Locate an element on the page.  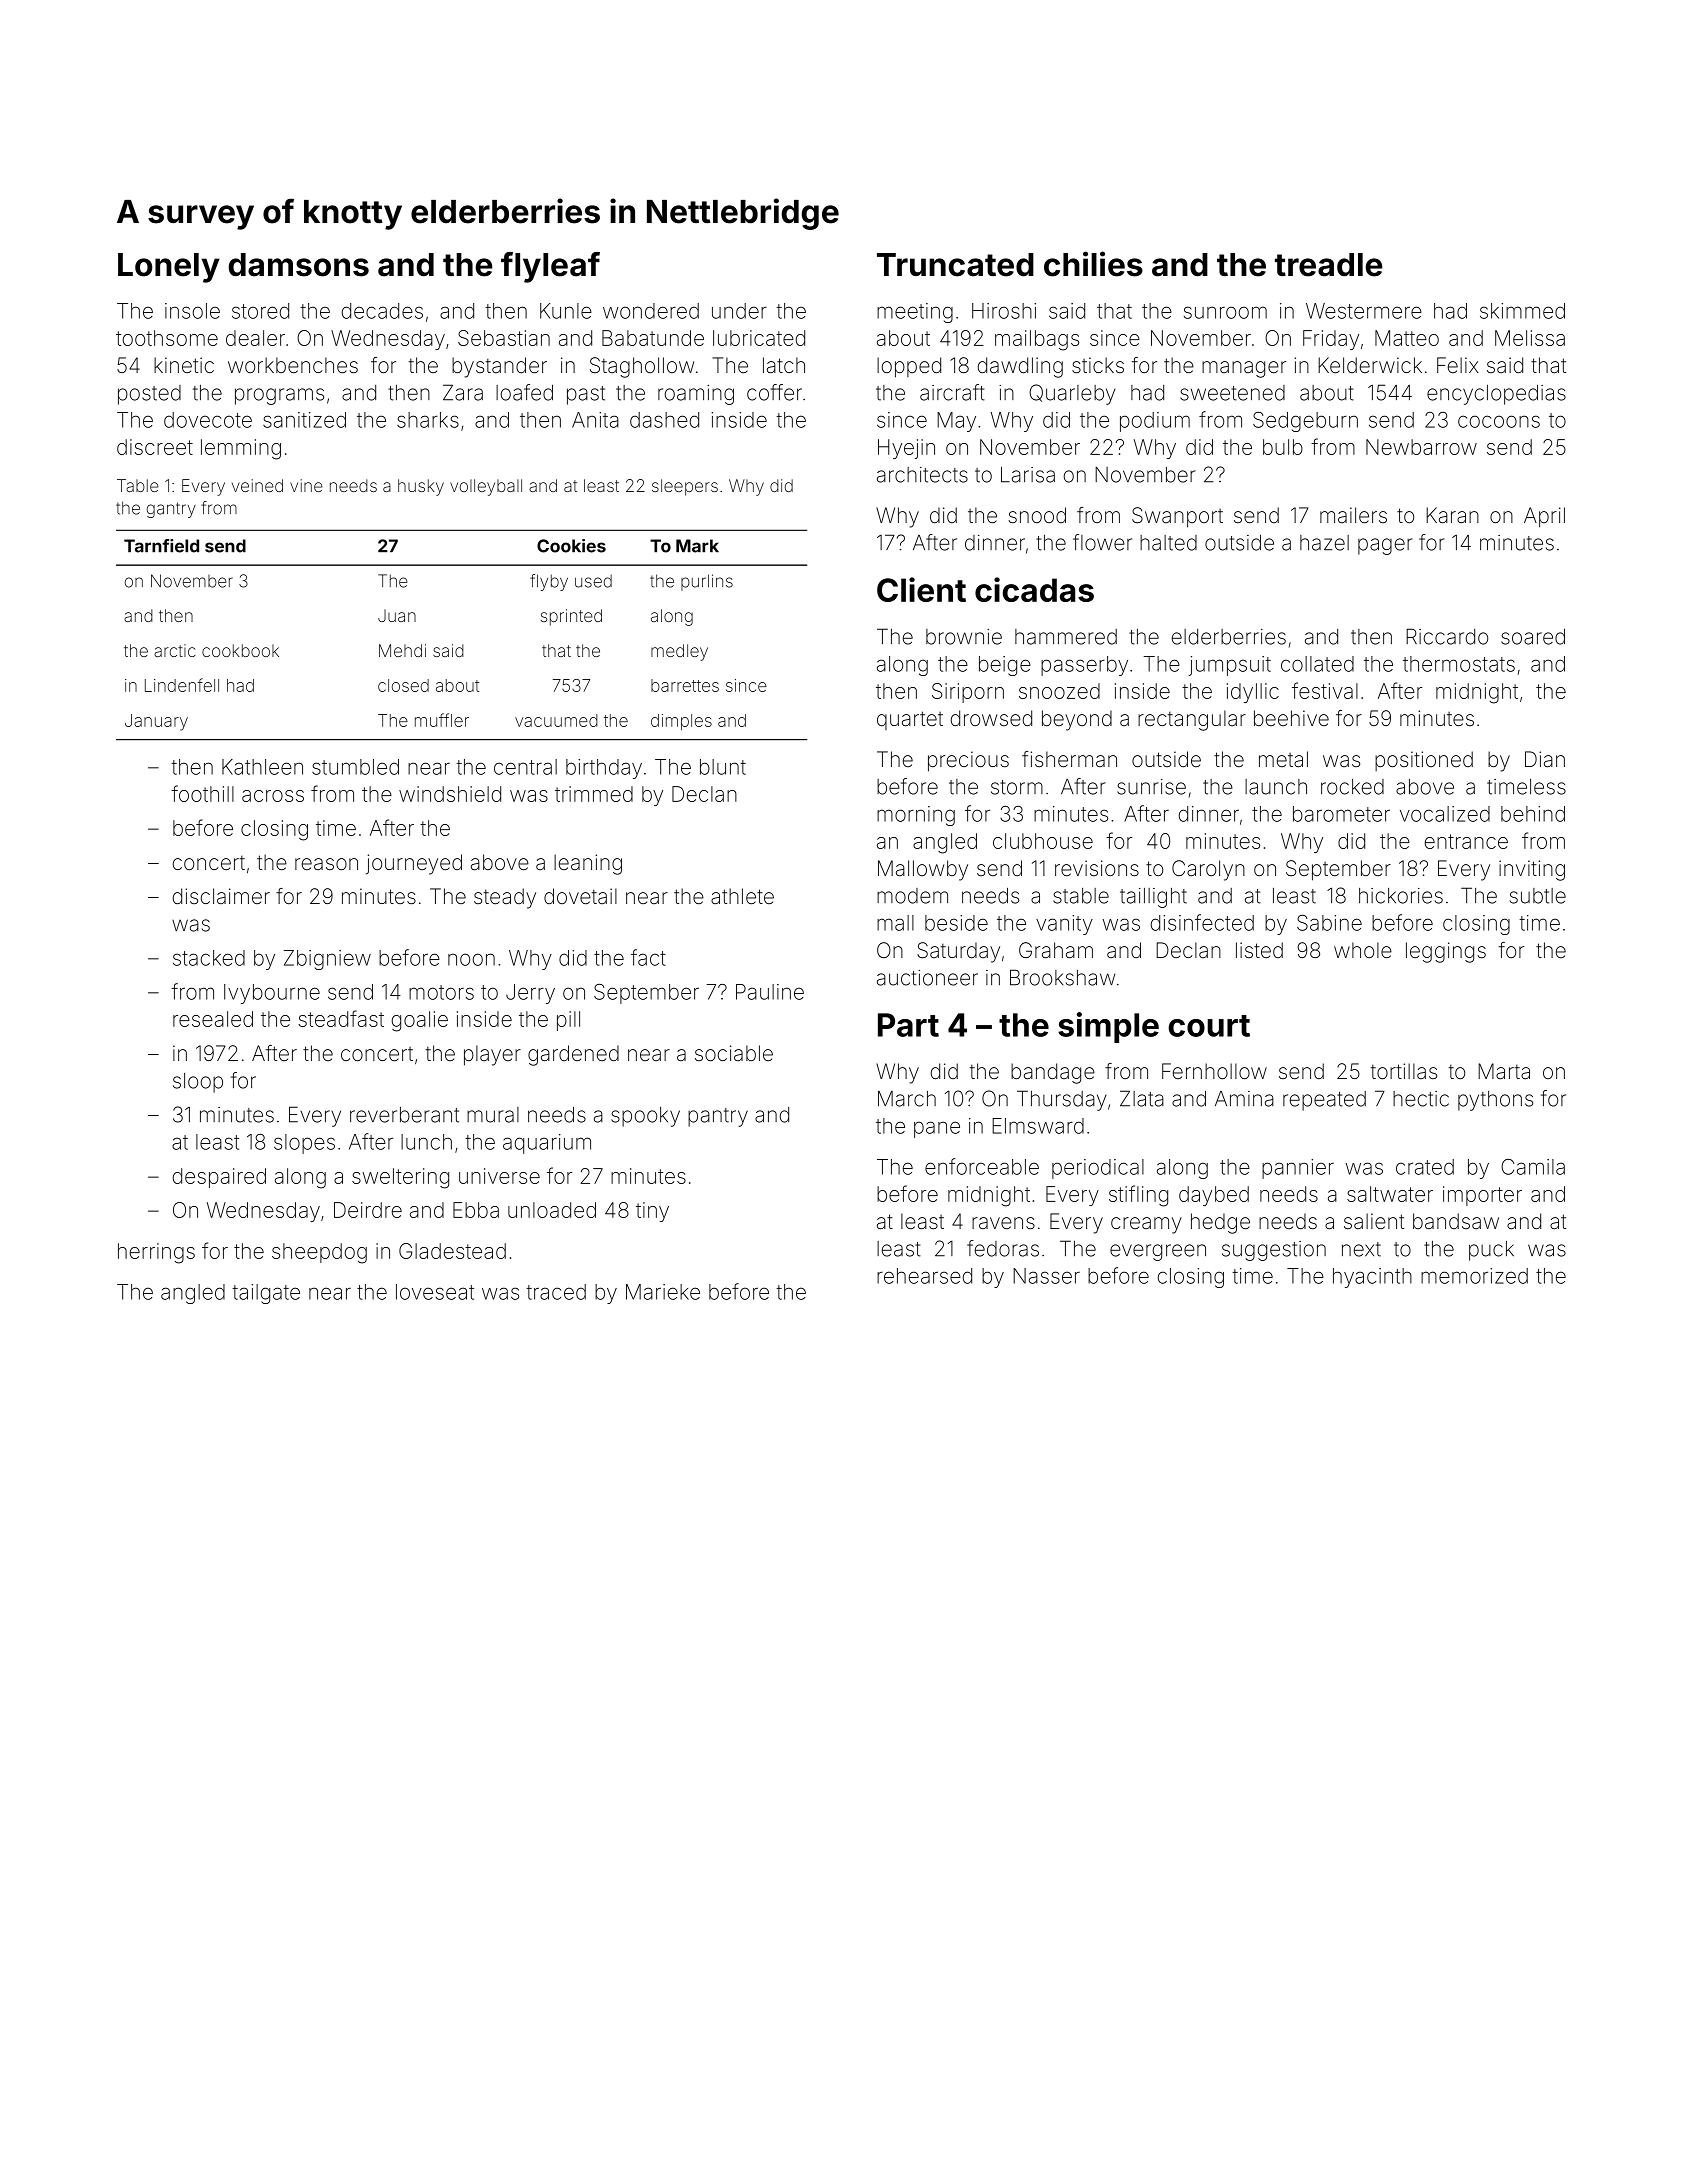
subtle is located at coordinates (1538, 896).
